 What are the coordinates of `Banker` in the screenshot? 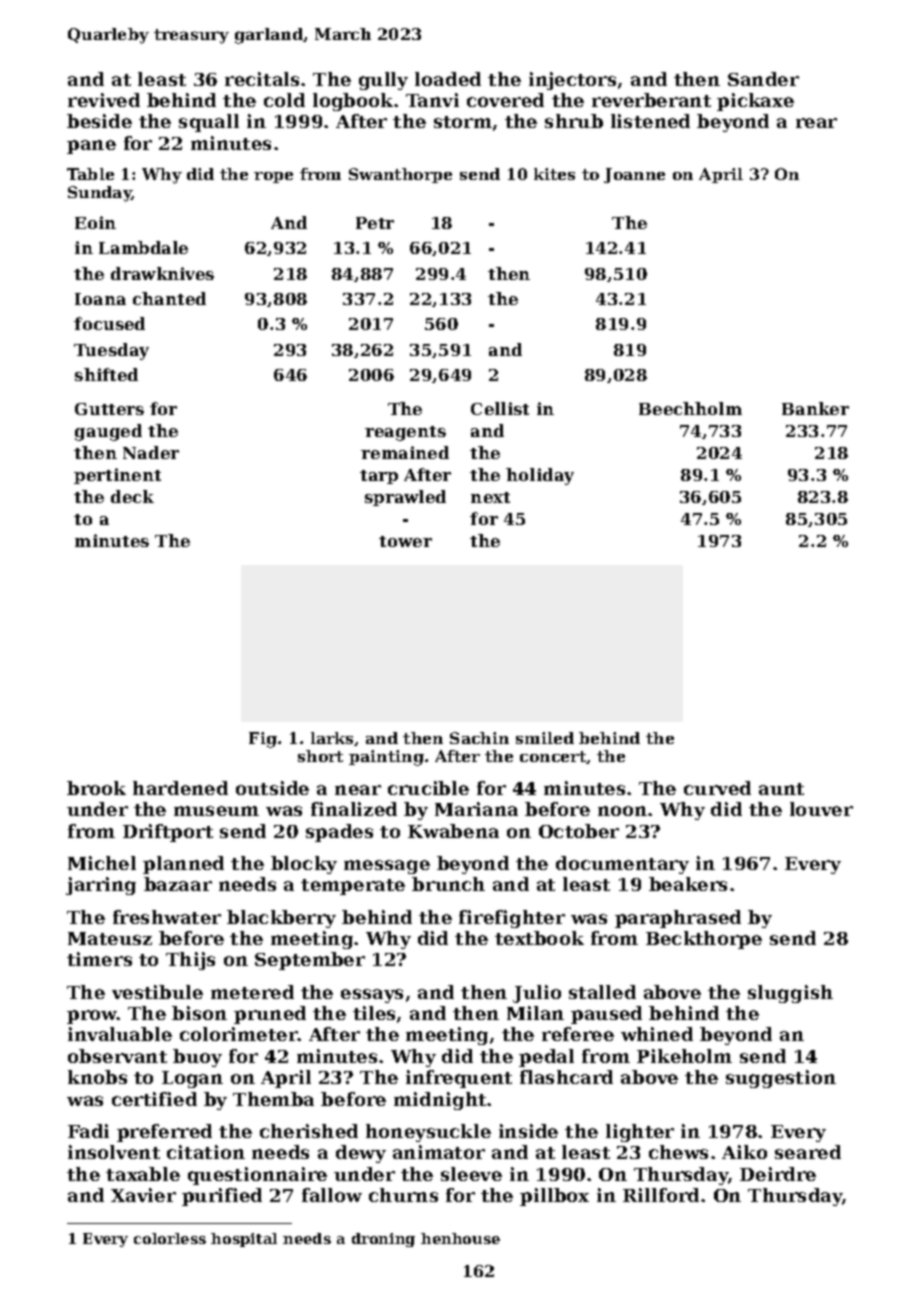 It's located at (815, 408).
